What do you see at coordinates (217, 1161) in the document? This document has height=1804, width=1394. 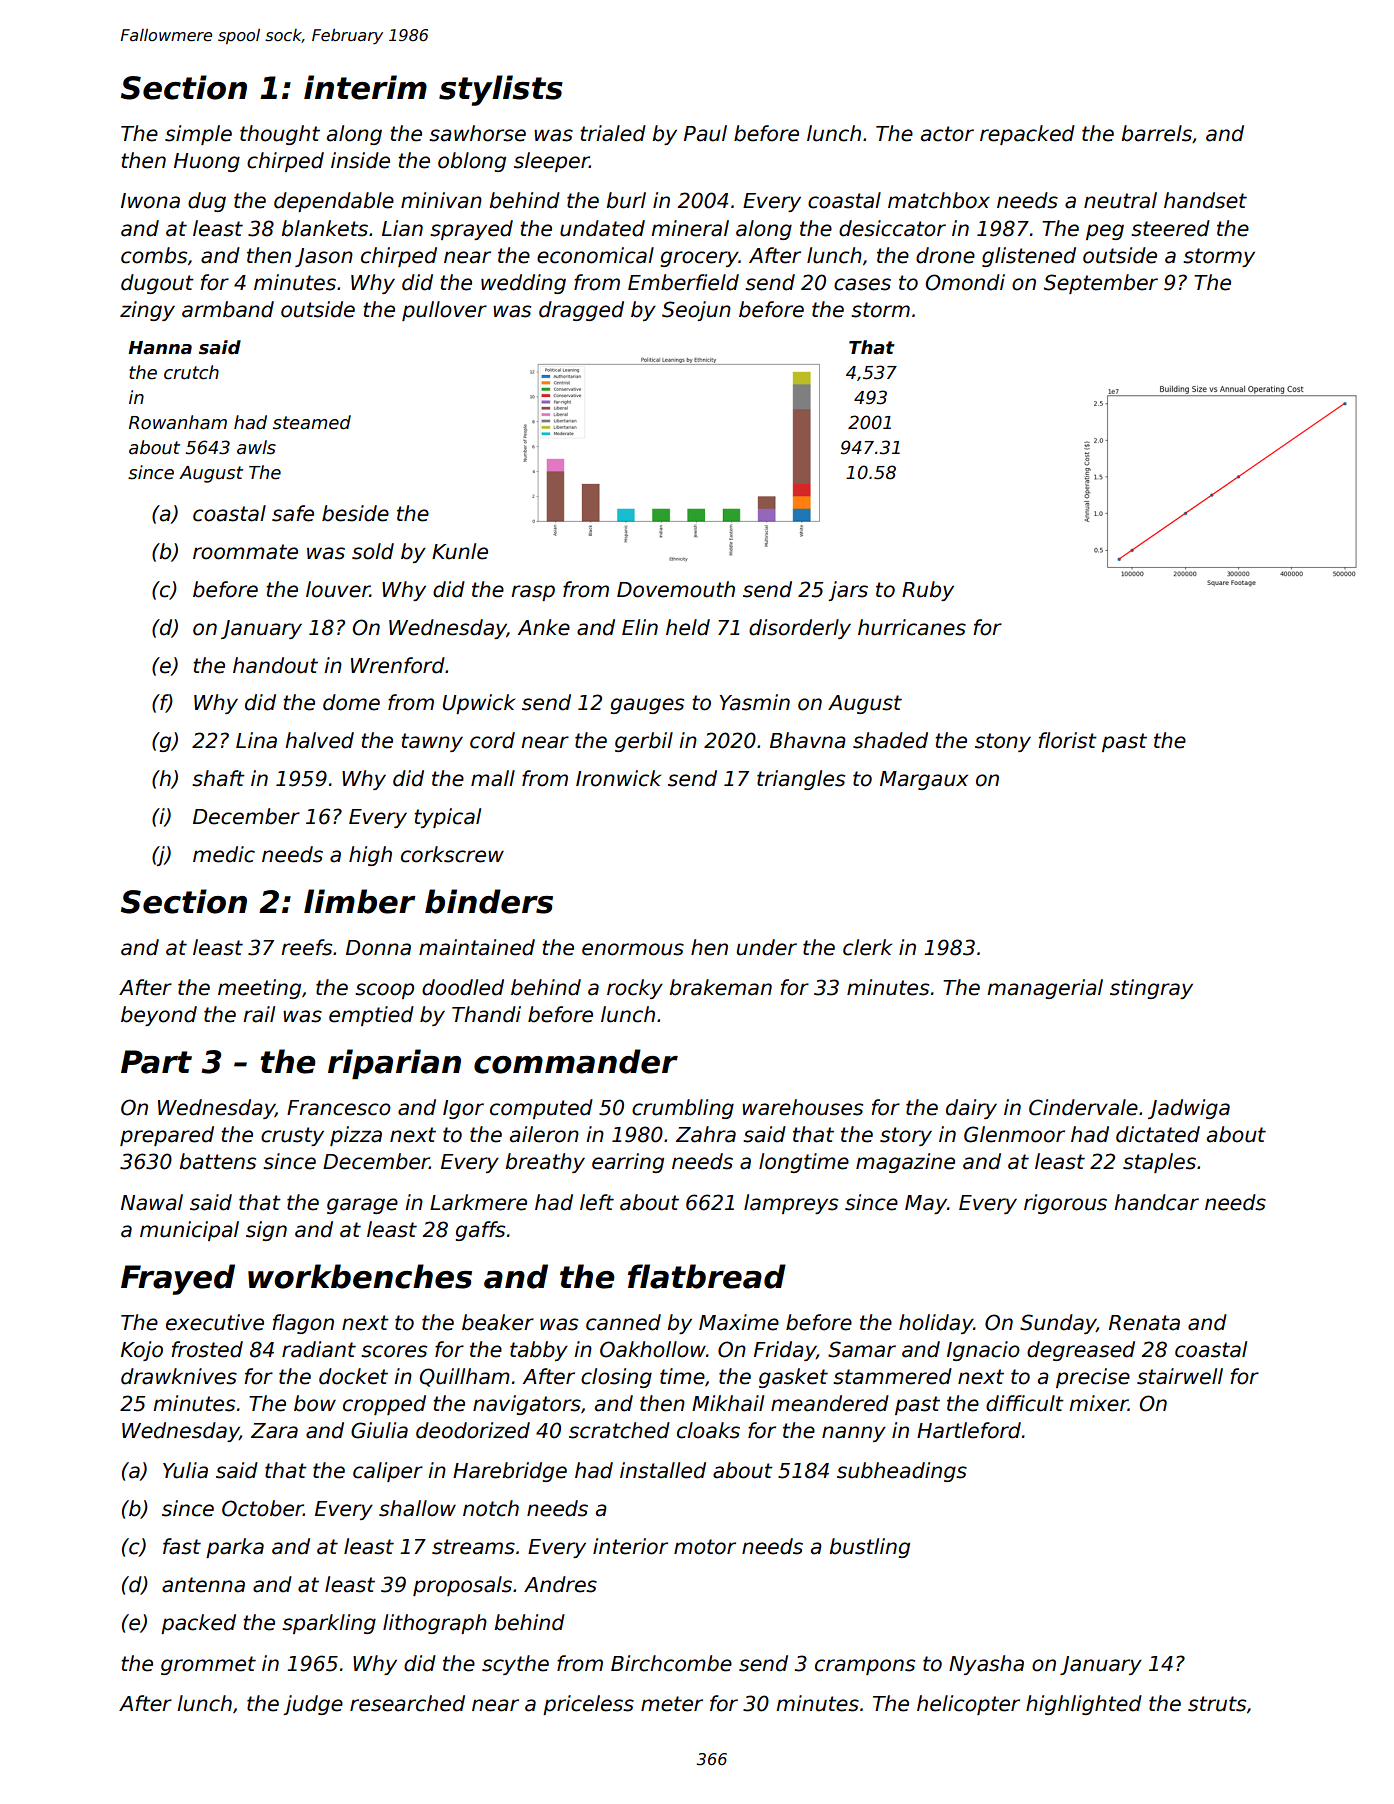 I see `battens` at bounding box center [217, 1161].
